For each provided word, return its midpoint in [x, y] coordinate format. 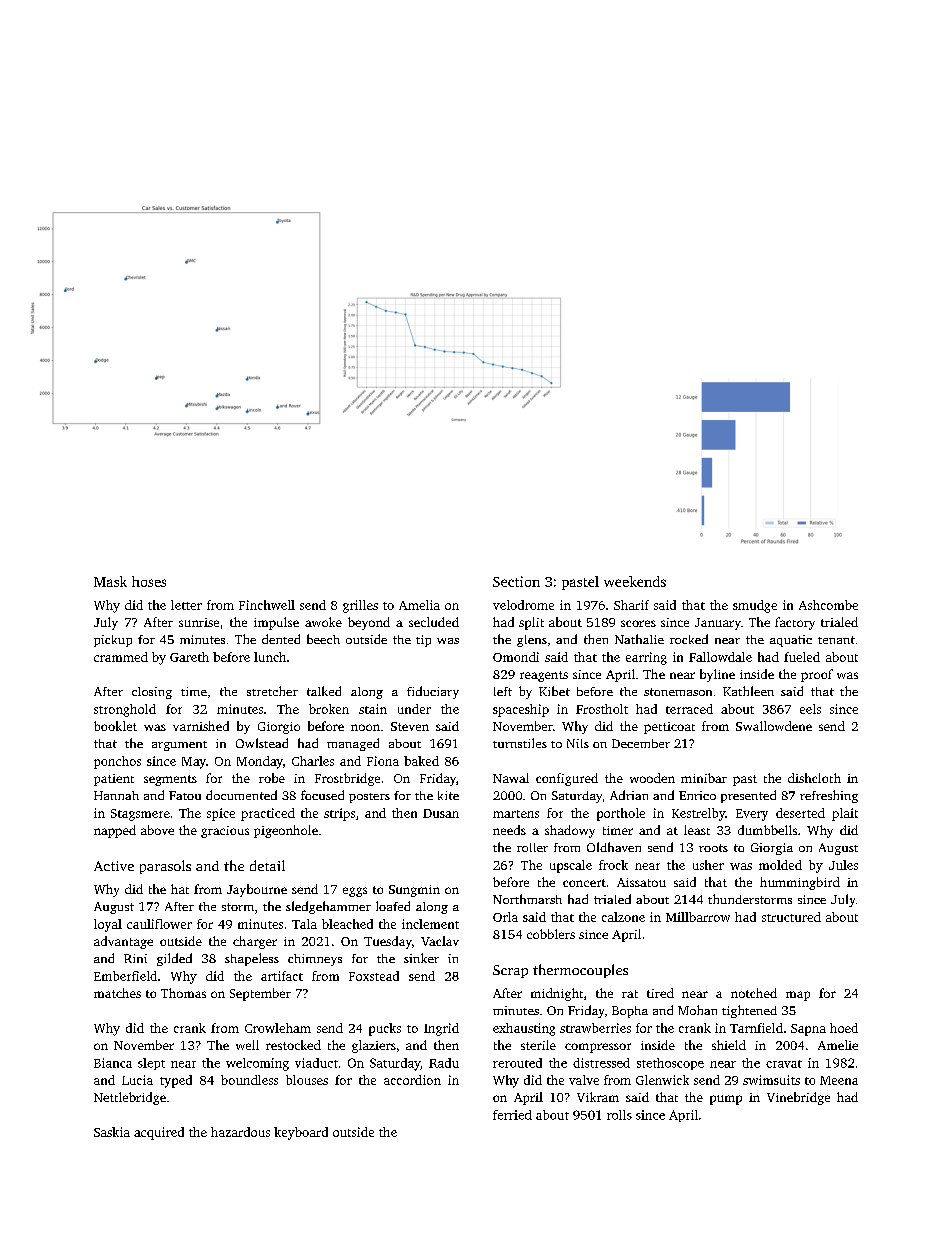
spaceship [521, 710]
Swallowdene [774, 726]
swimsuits [771, 1080]
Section [516, 581]
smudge [755, 606]
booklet [115, 726]
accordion [412, 1080]
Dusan [441, 813]
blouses [307, 1080]
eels [810, 709]
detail [267, 865]
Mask [110, 581]
